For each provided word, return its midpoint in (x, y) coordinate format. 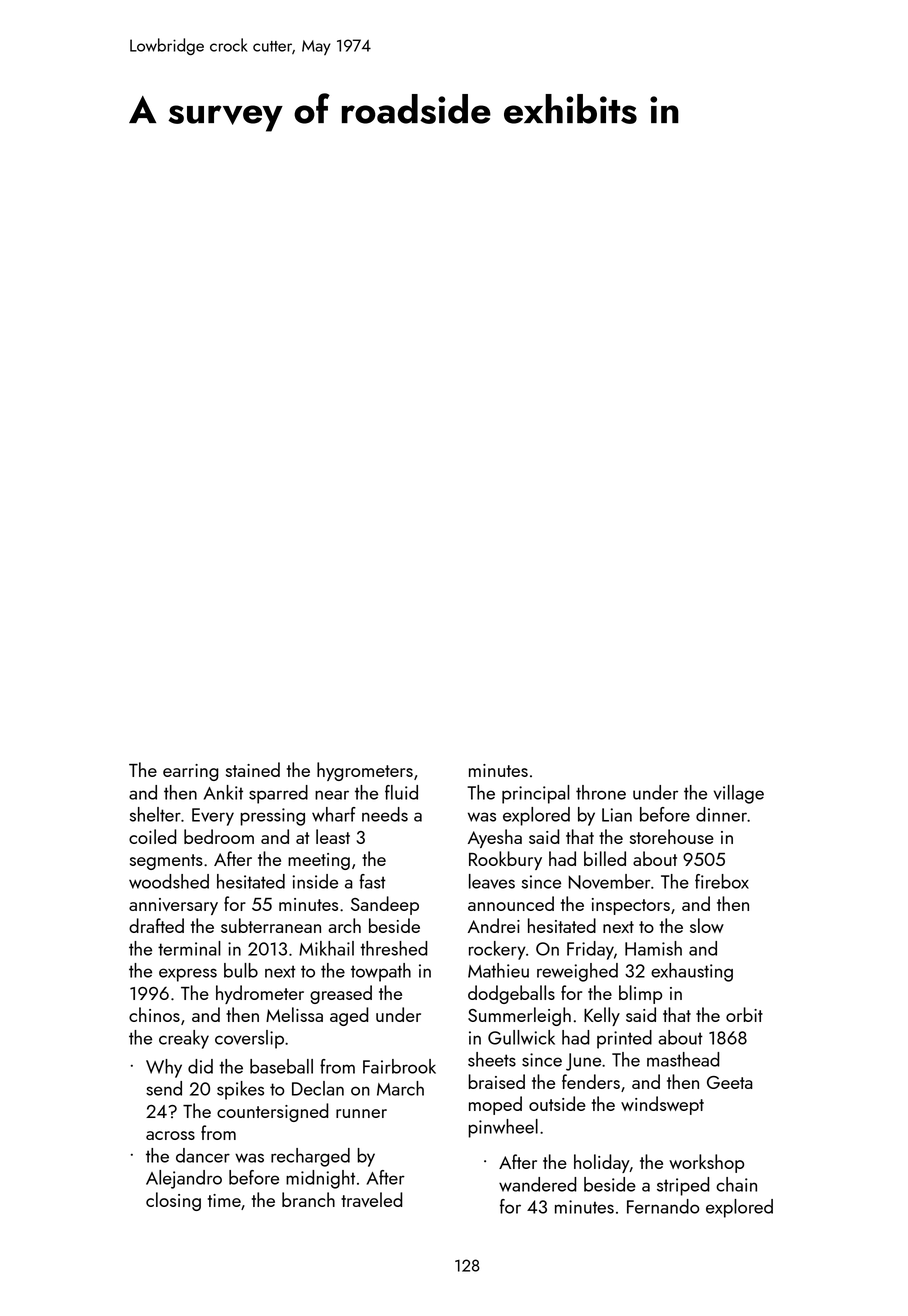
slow (707, 925)
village (739, 794)
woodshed (169, 881)
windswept (662, 1105)
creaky (184, 1039)
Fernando (663, 1206)
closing (173, 1201)
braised (497, 1081)
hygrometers (365, 771)
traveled (371, 1199)
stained (253, 769)
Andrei (494, 925)
